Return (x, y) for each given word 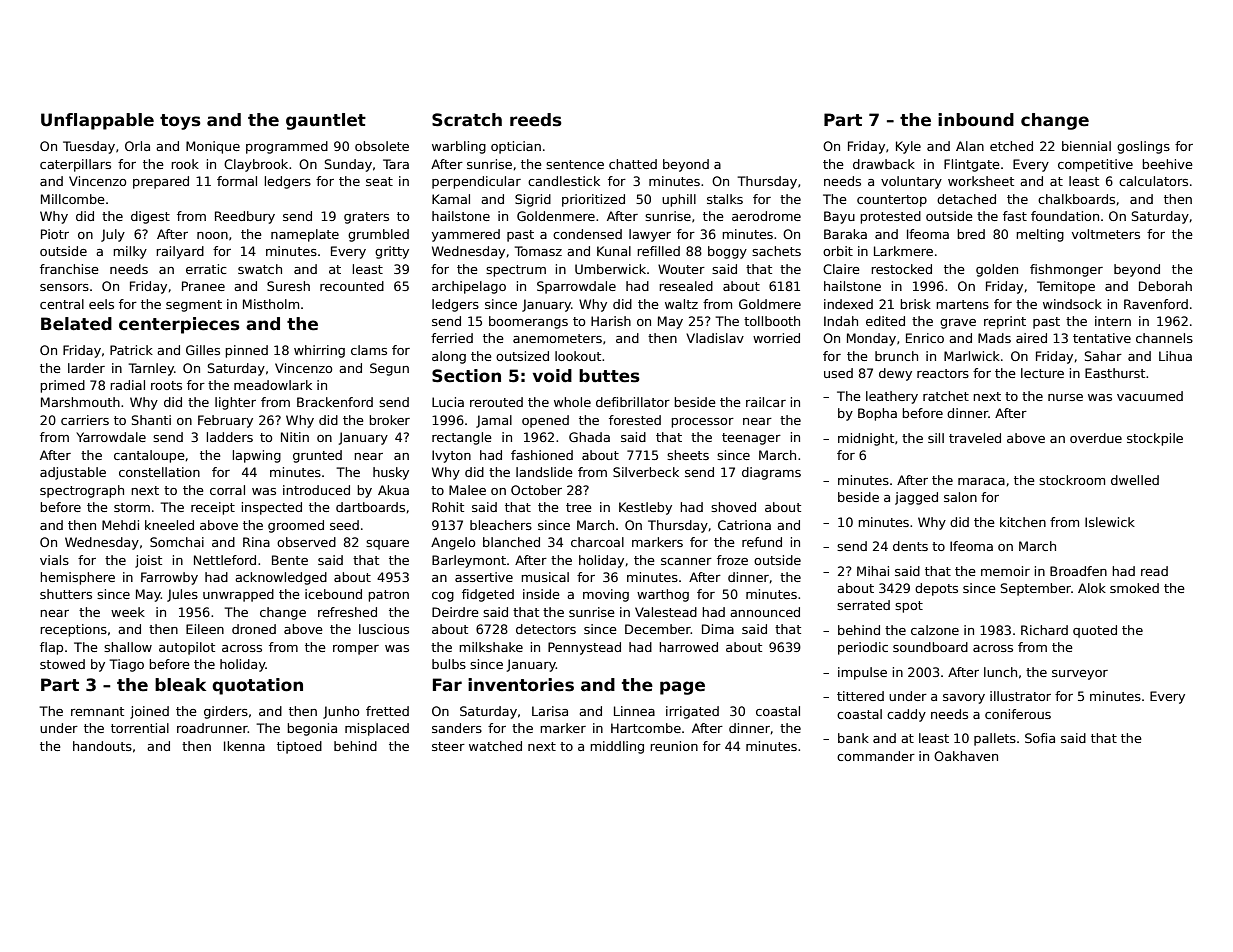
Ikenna (244, 746)
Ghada (589, 437)
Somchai (177, 542)
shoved (733, 507)
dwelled (1135, 480)
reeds (536, 120)
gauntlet (326, 121)
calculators (1153, 181)
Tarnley (151, 369)
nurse (1065, 397)
